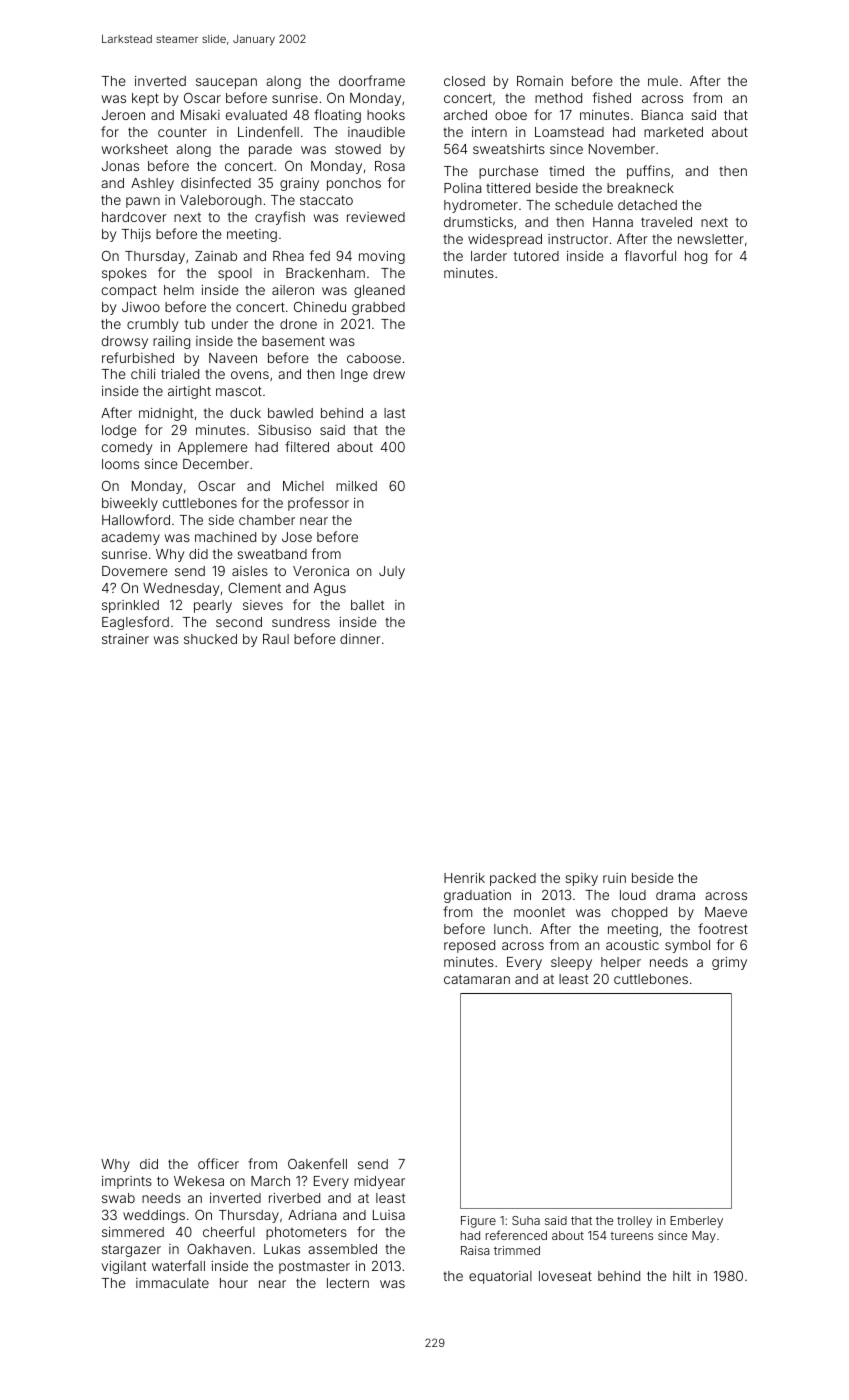 The image size is (849, 1400). I want to click on catamaran, so click(477, 979).
